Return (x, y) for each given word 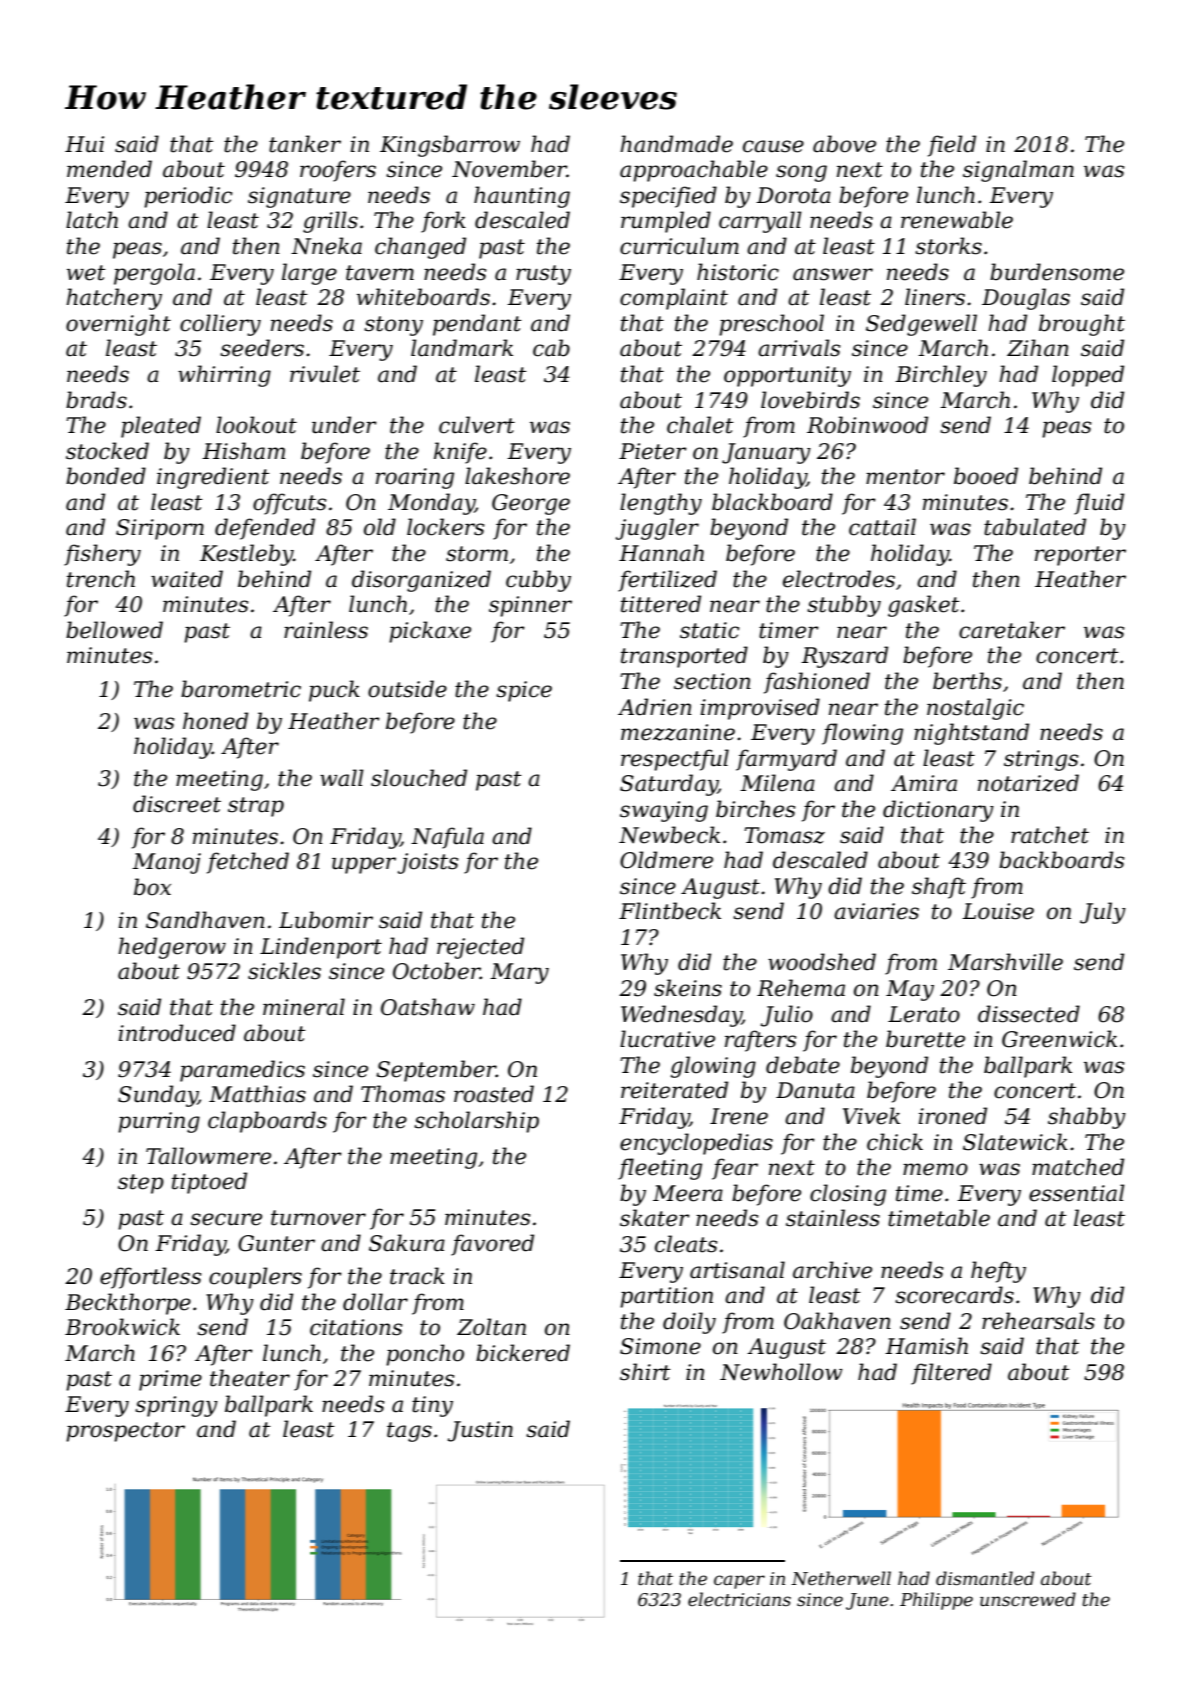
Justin (480, 1431)
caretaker (1012, 630)
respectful (675, 760)
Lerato (924, 1014)
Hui (84, 144)
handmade (676, 144)
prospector (125, 1432)
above (844, 144)
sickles (284, 971)
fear (735, 1169)
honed (215, 721)
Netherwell (841, 1578)
